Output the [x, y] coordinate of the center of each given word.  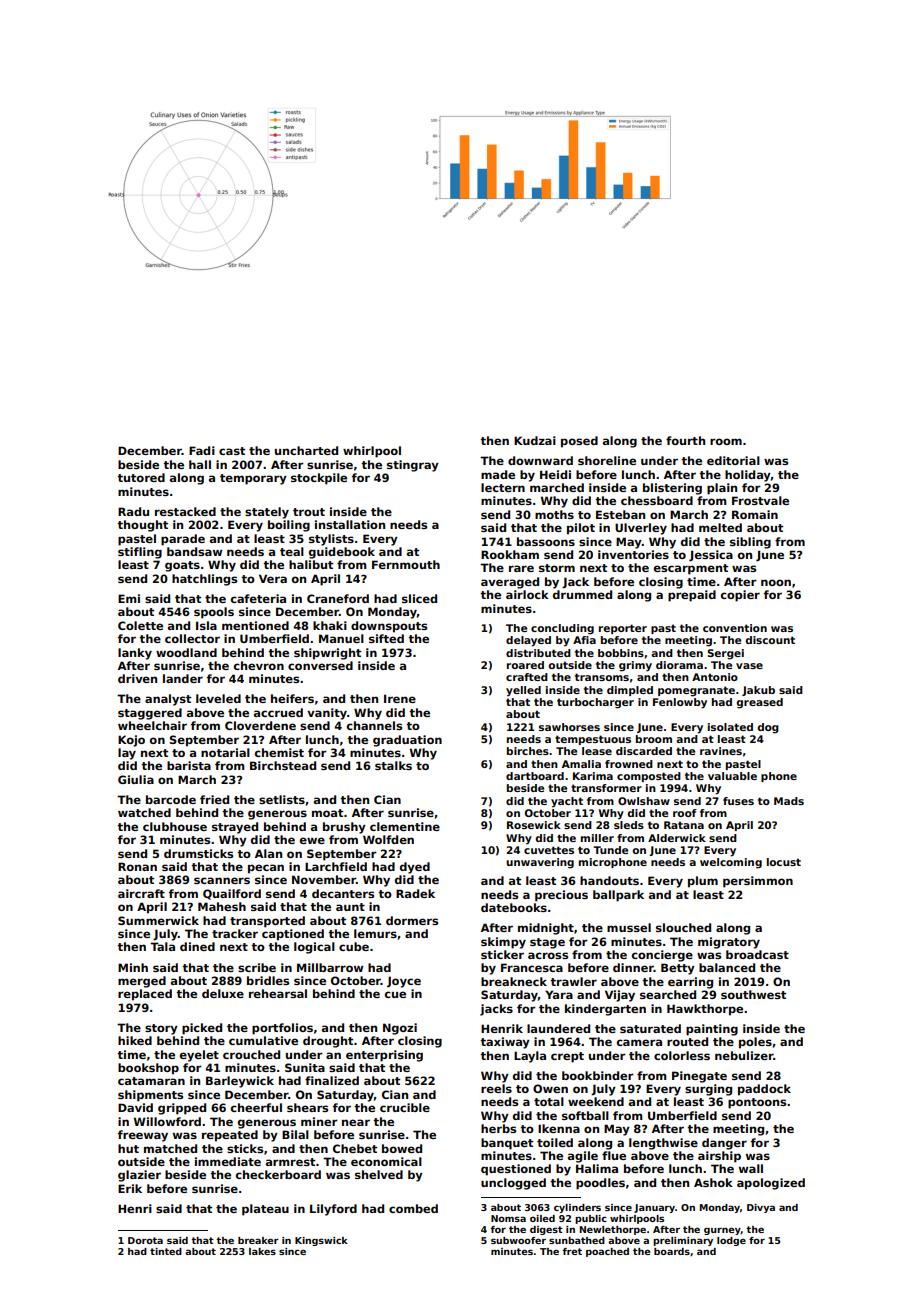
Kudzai [535, 440]
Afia [584, 640]
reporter [623, 629]
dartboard [535, 776]
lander [183, 678]
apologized [771, 1184]
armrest [290, 1162]
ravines [721, 751]
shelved [379, 1174]
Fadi [202, 450]
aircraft [141, 893]
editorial [733, 460]
